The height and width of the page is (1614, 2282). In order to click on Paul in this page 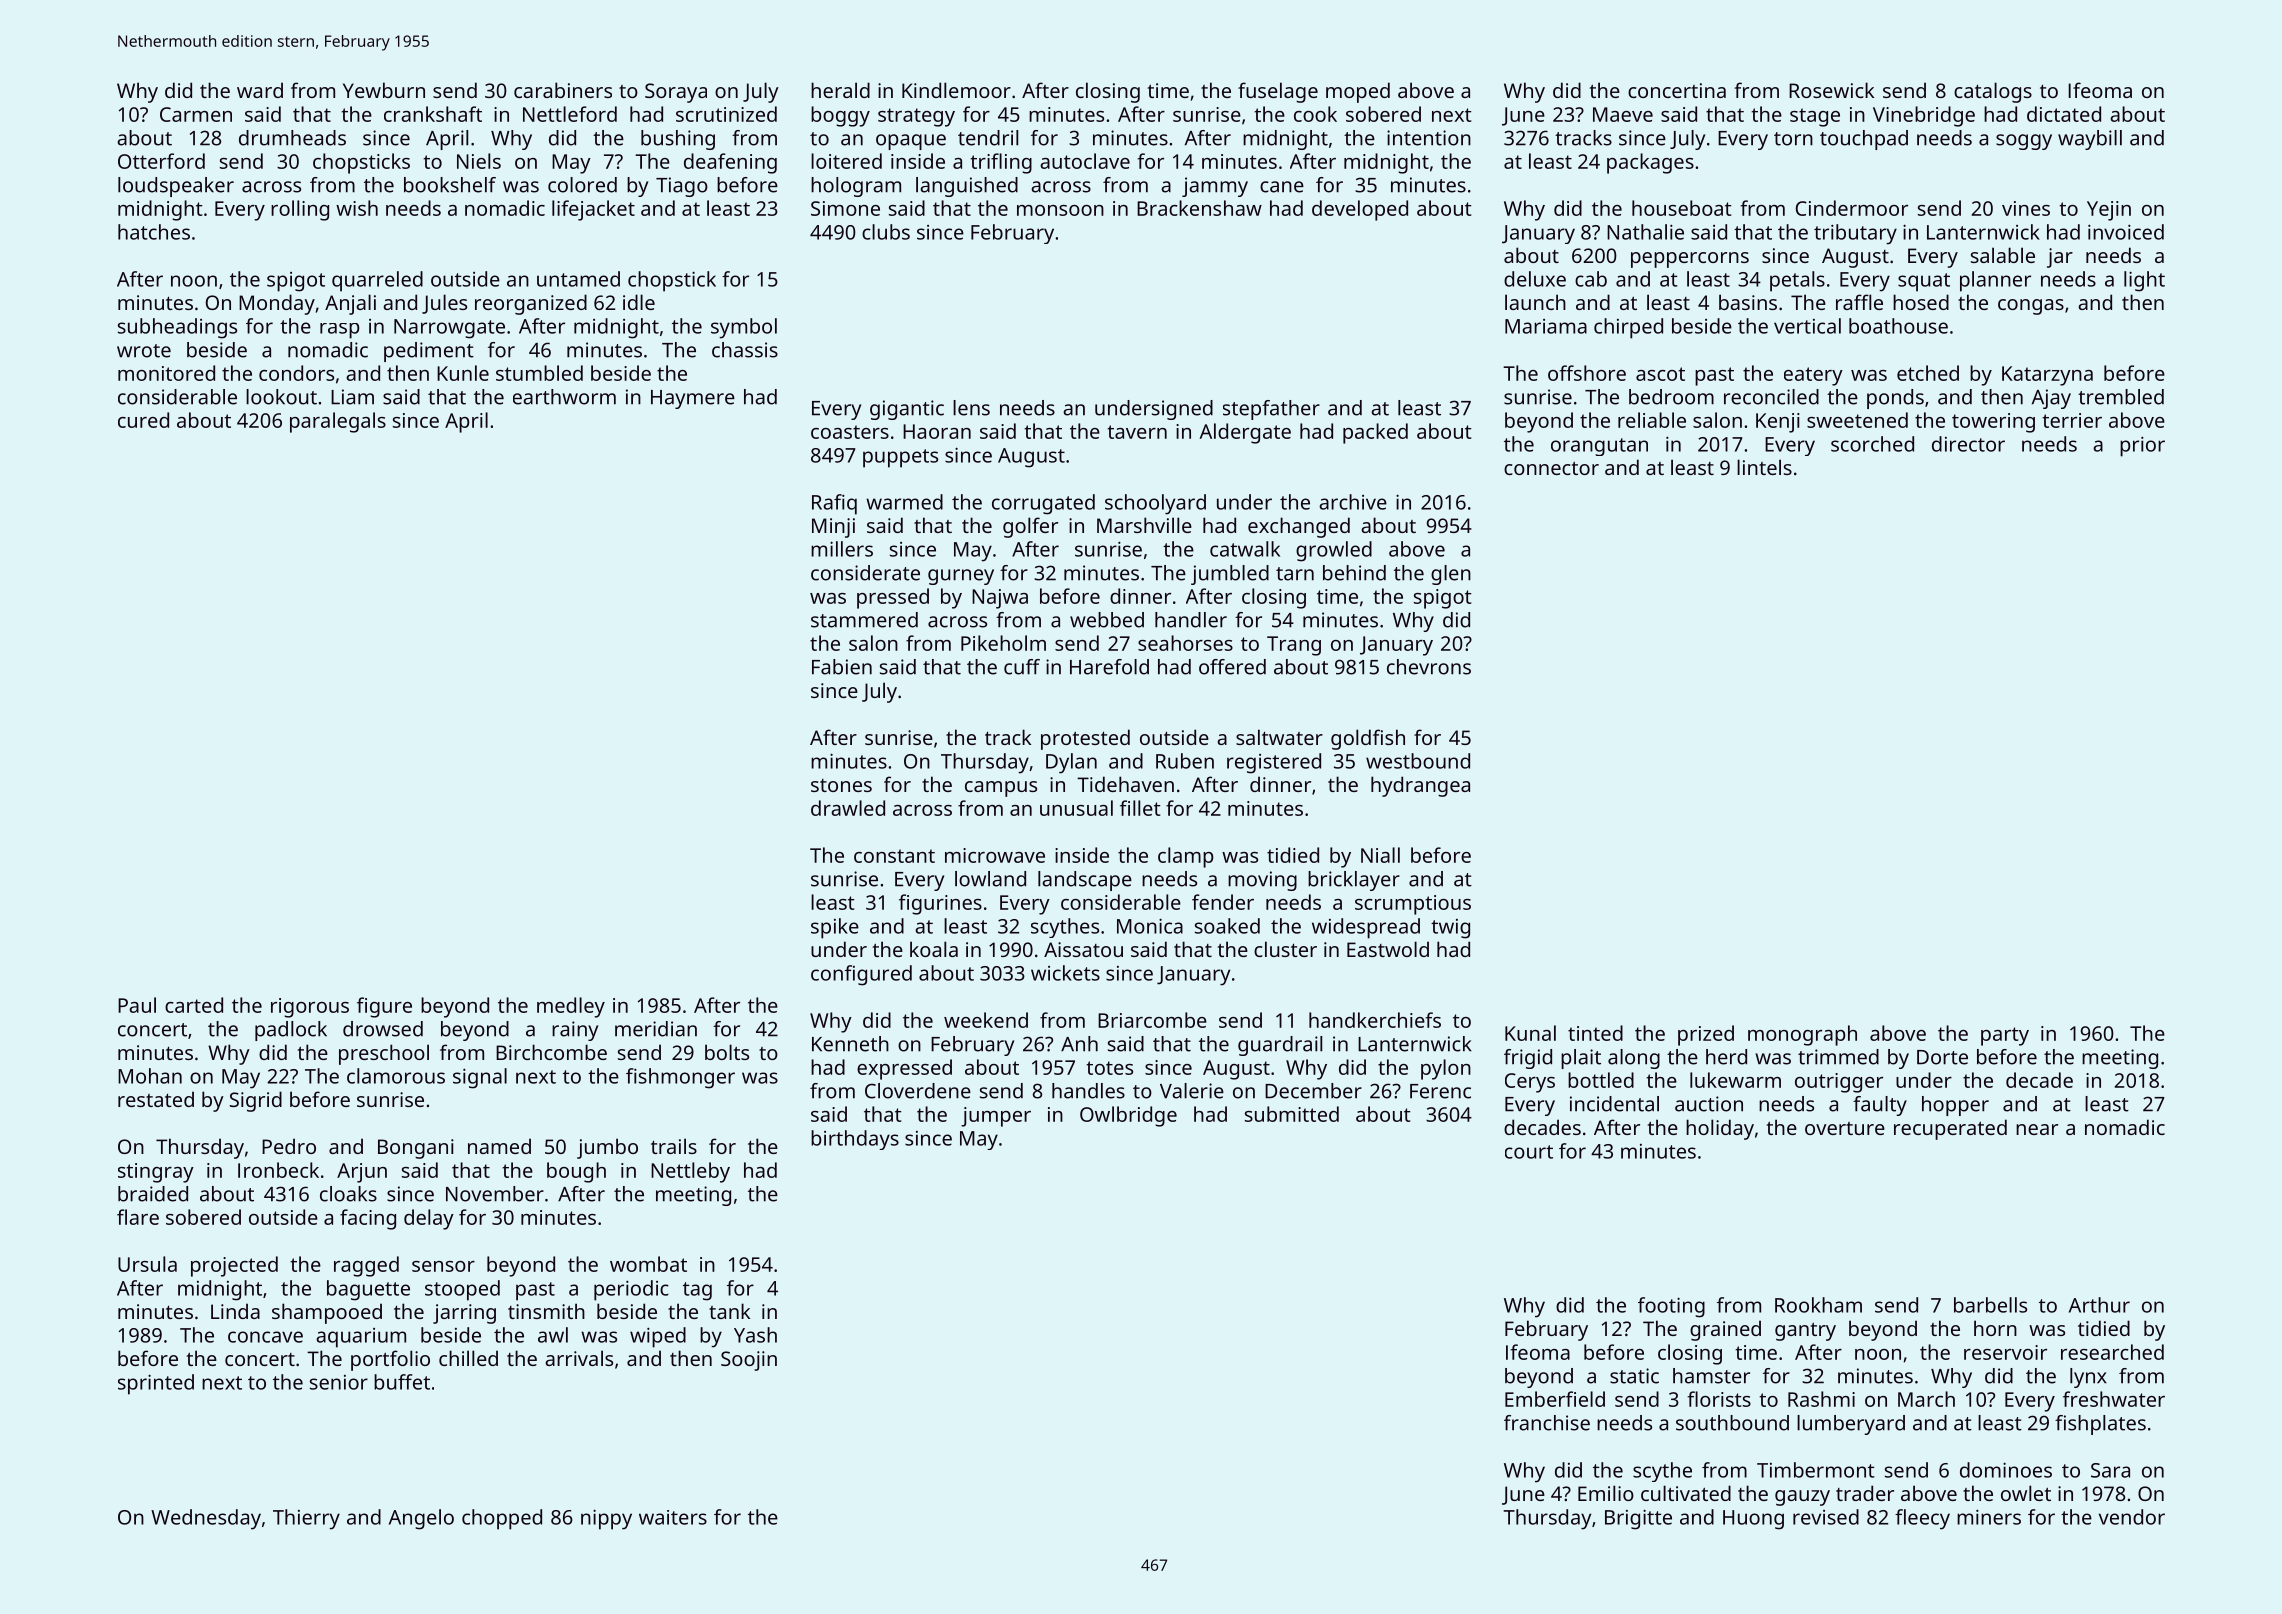, I will do `click(137, 1005)`.
